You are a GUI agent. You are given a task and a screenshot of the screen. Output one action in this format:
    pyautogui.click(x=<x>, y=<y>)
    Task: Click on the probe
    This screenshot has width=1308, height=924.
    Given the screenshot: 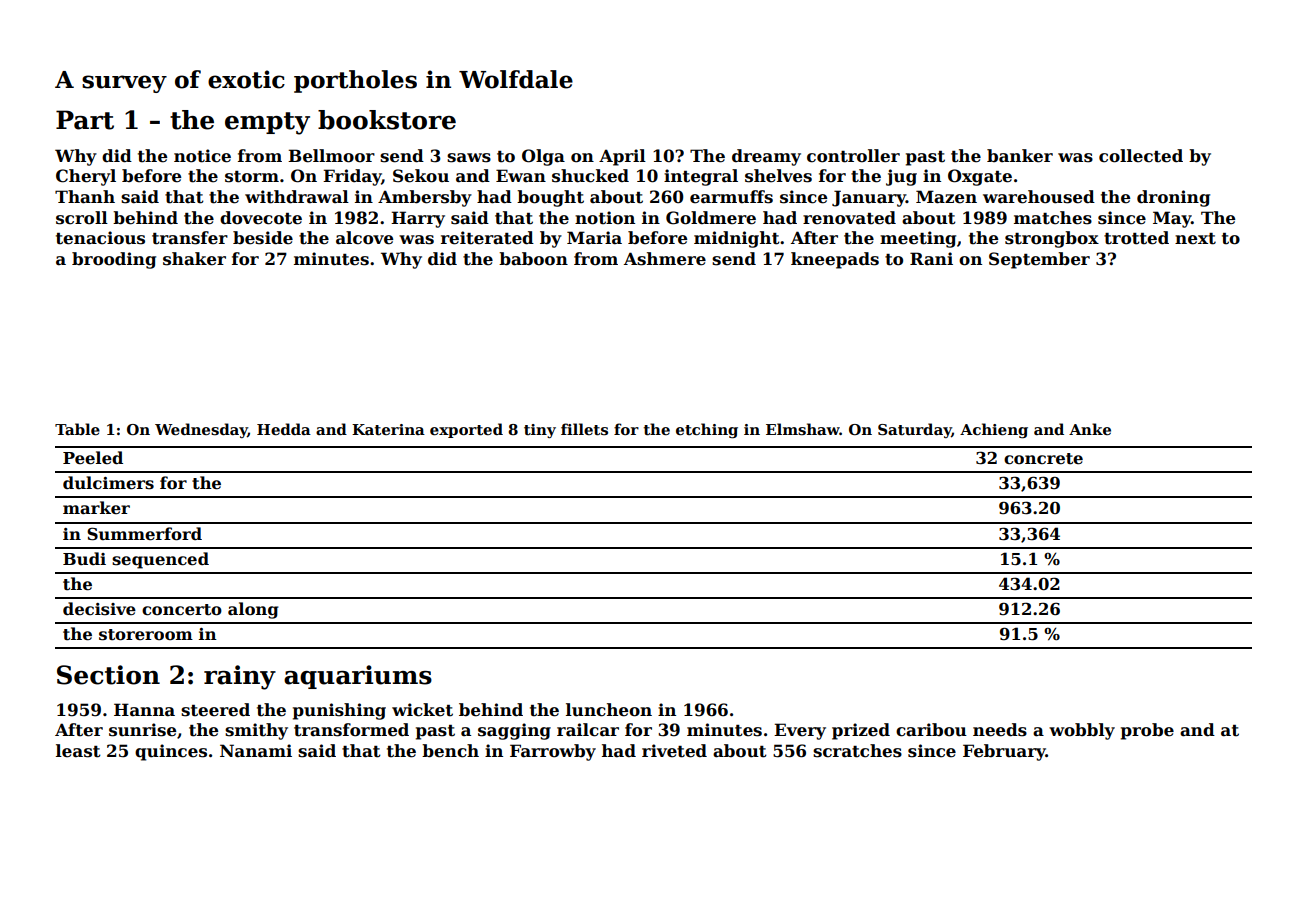 What is the action you would take?
    pyautogui.click(x=1147, y=731)
